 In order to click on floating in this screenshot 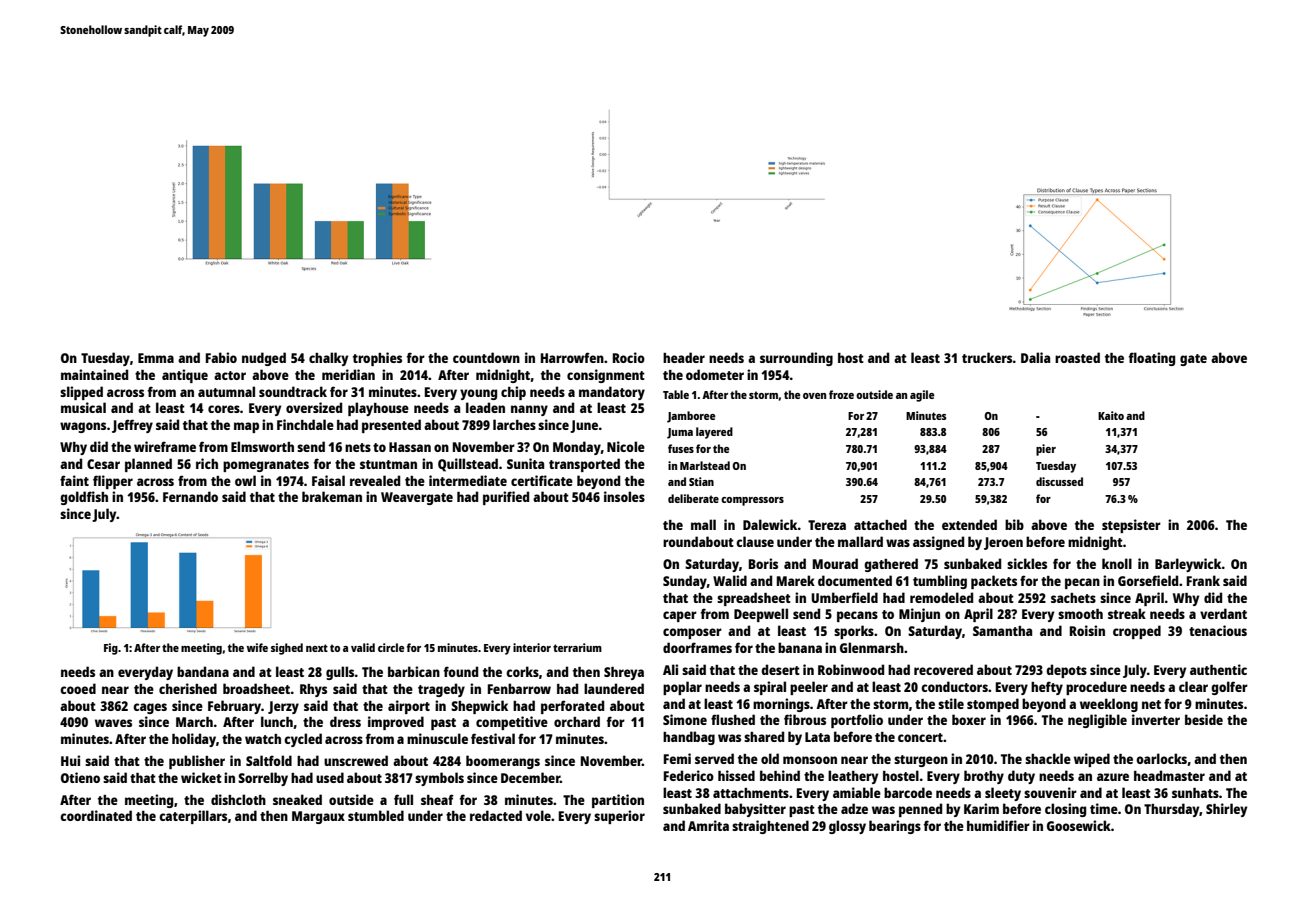, I will do `click(1152, 359)`.
